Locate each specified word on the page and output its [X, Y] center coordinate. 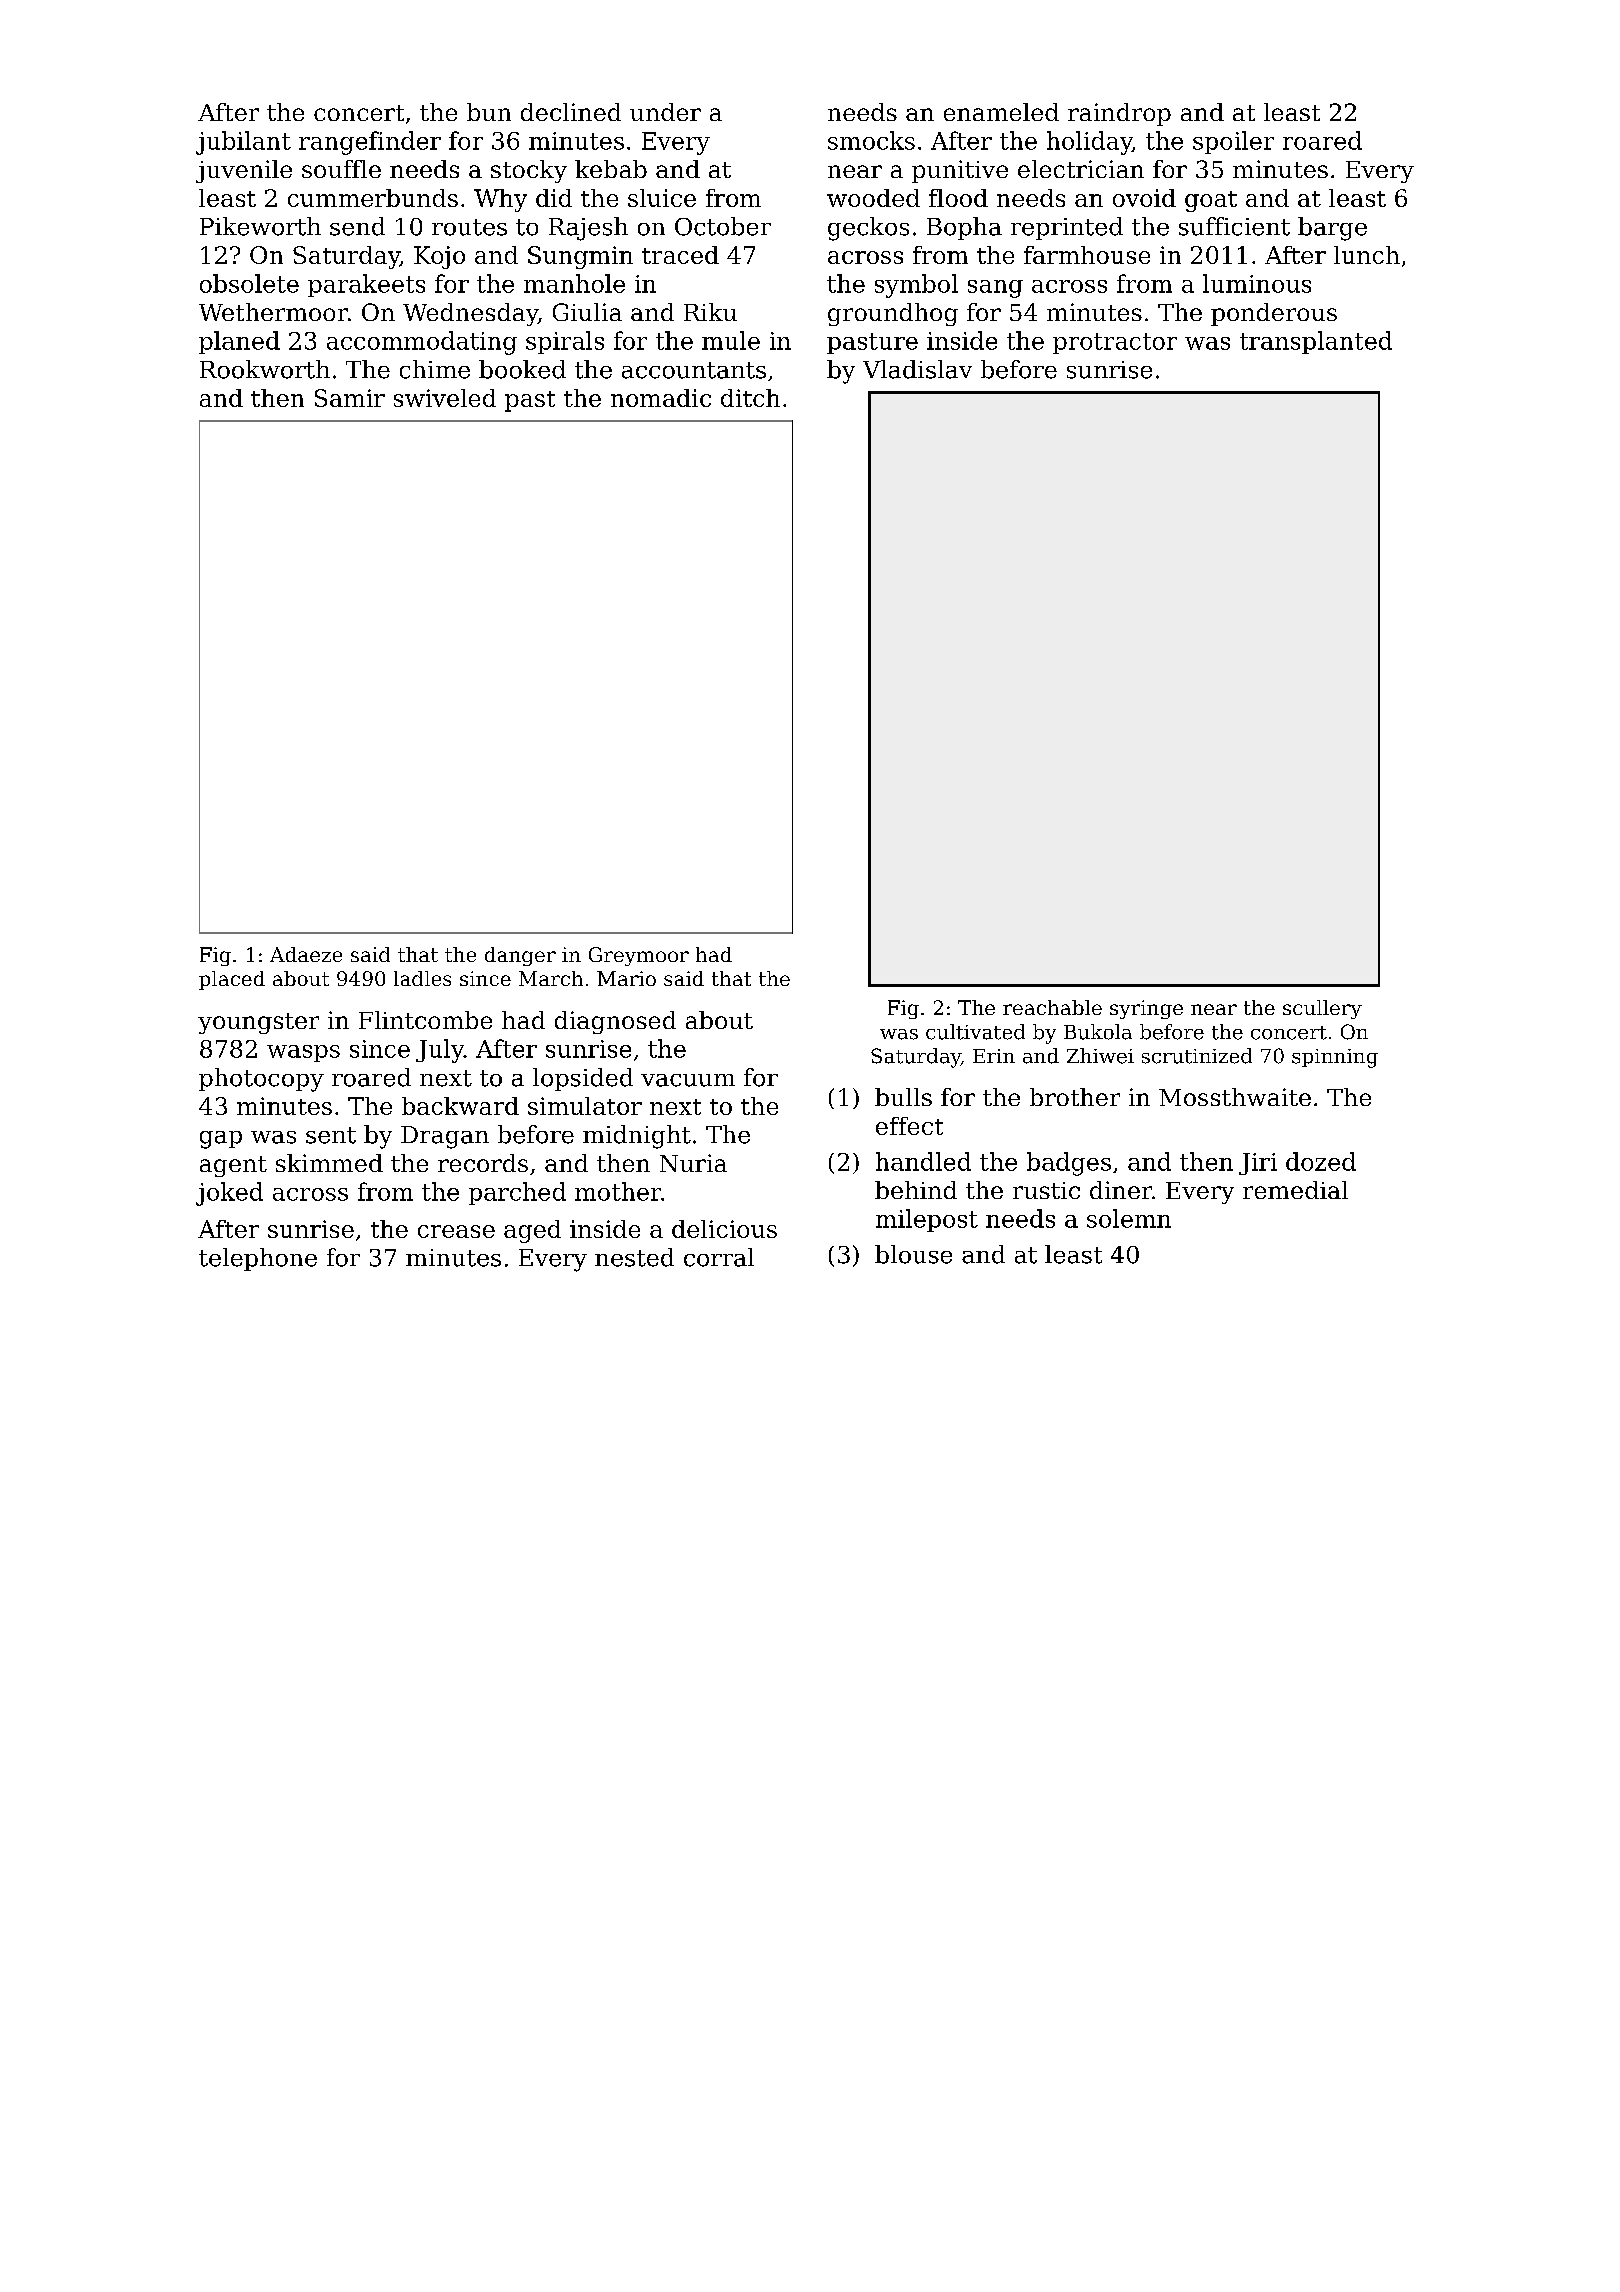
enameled [1001, 112]
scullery [1322, 1009]
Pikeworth [260, 226]
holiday [1089, 143]
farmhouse [1087, 255]
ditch [750, 398]
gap [221, 1140]
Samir [350, 398]
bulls [903, 1097]
